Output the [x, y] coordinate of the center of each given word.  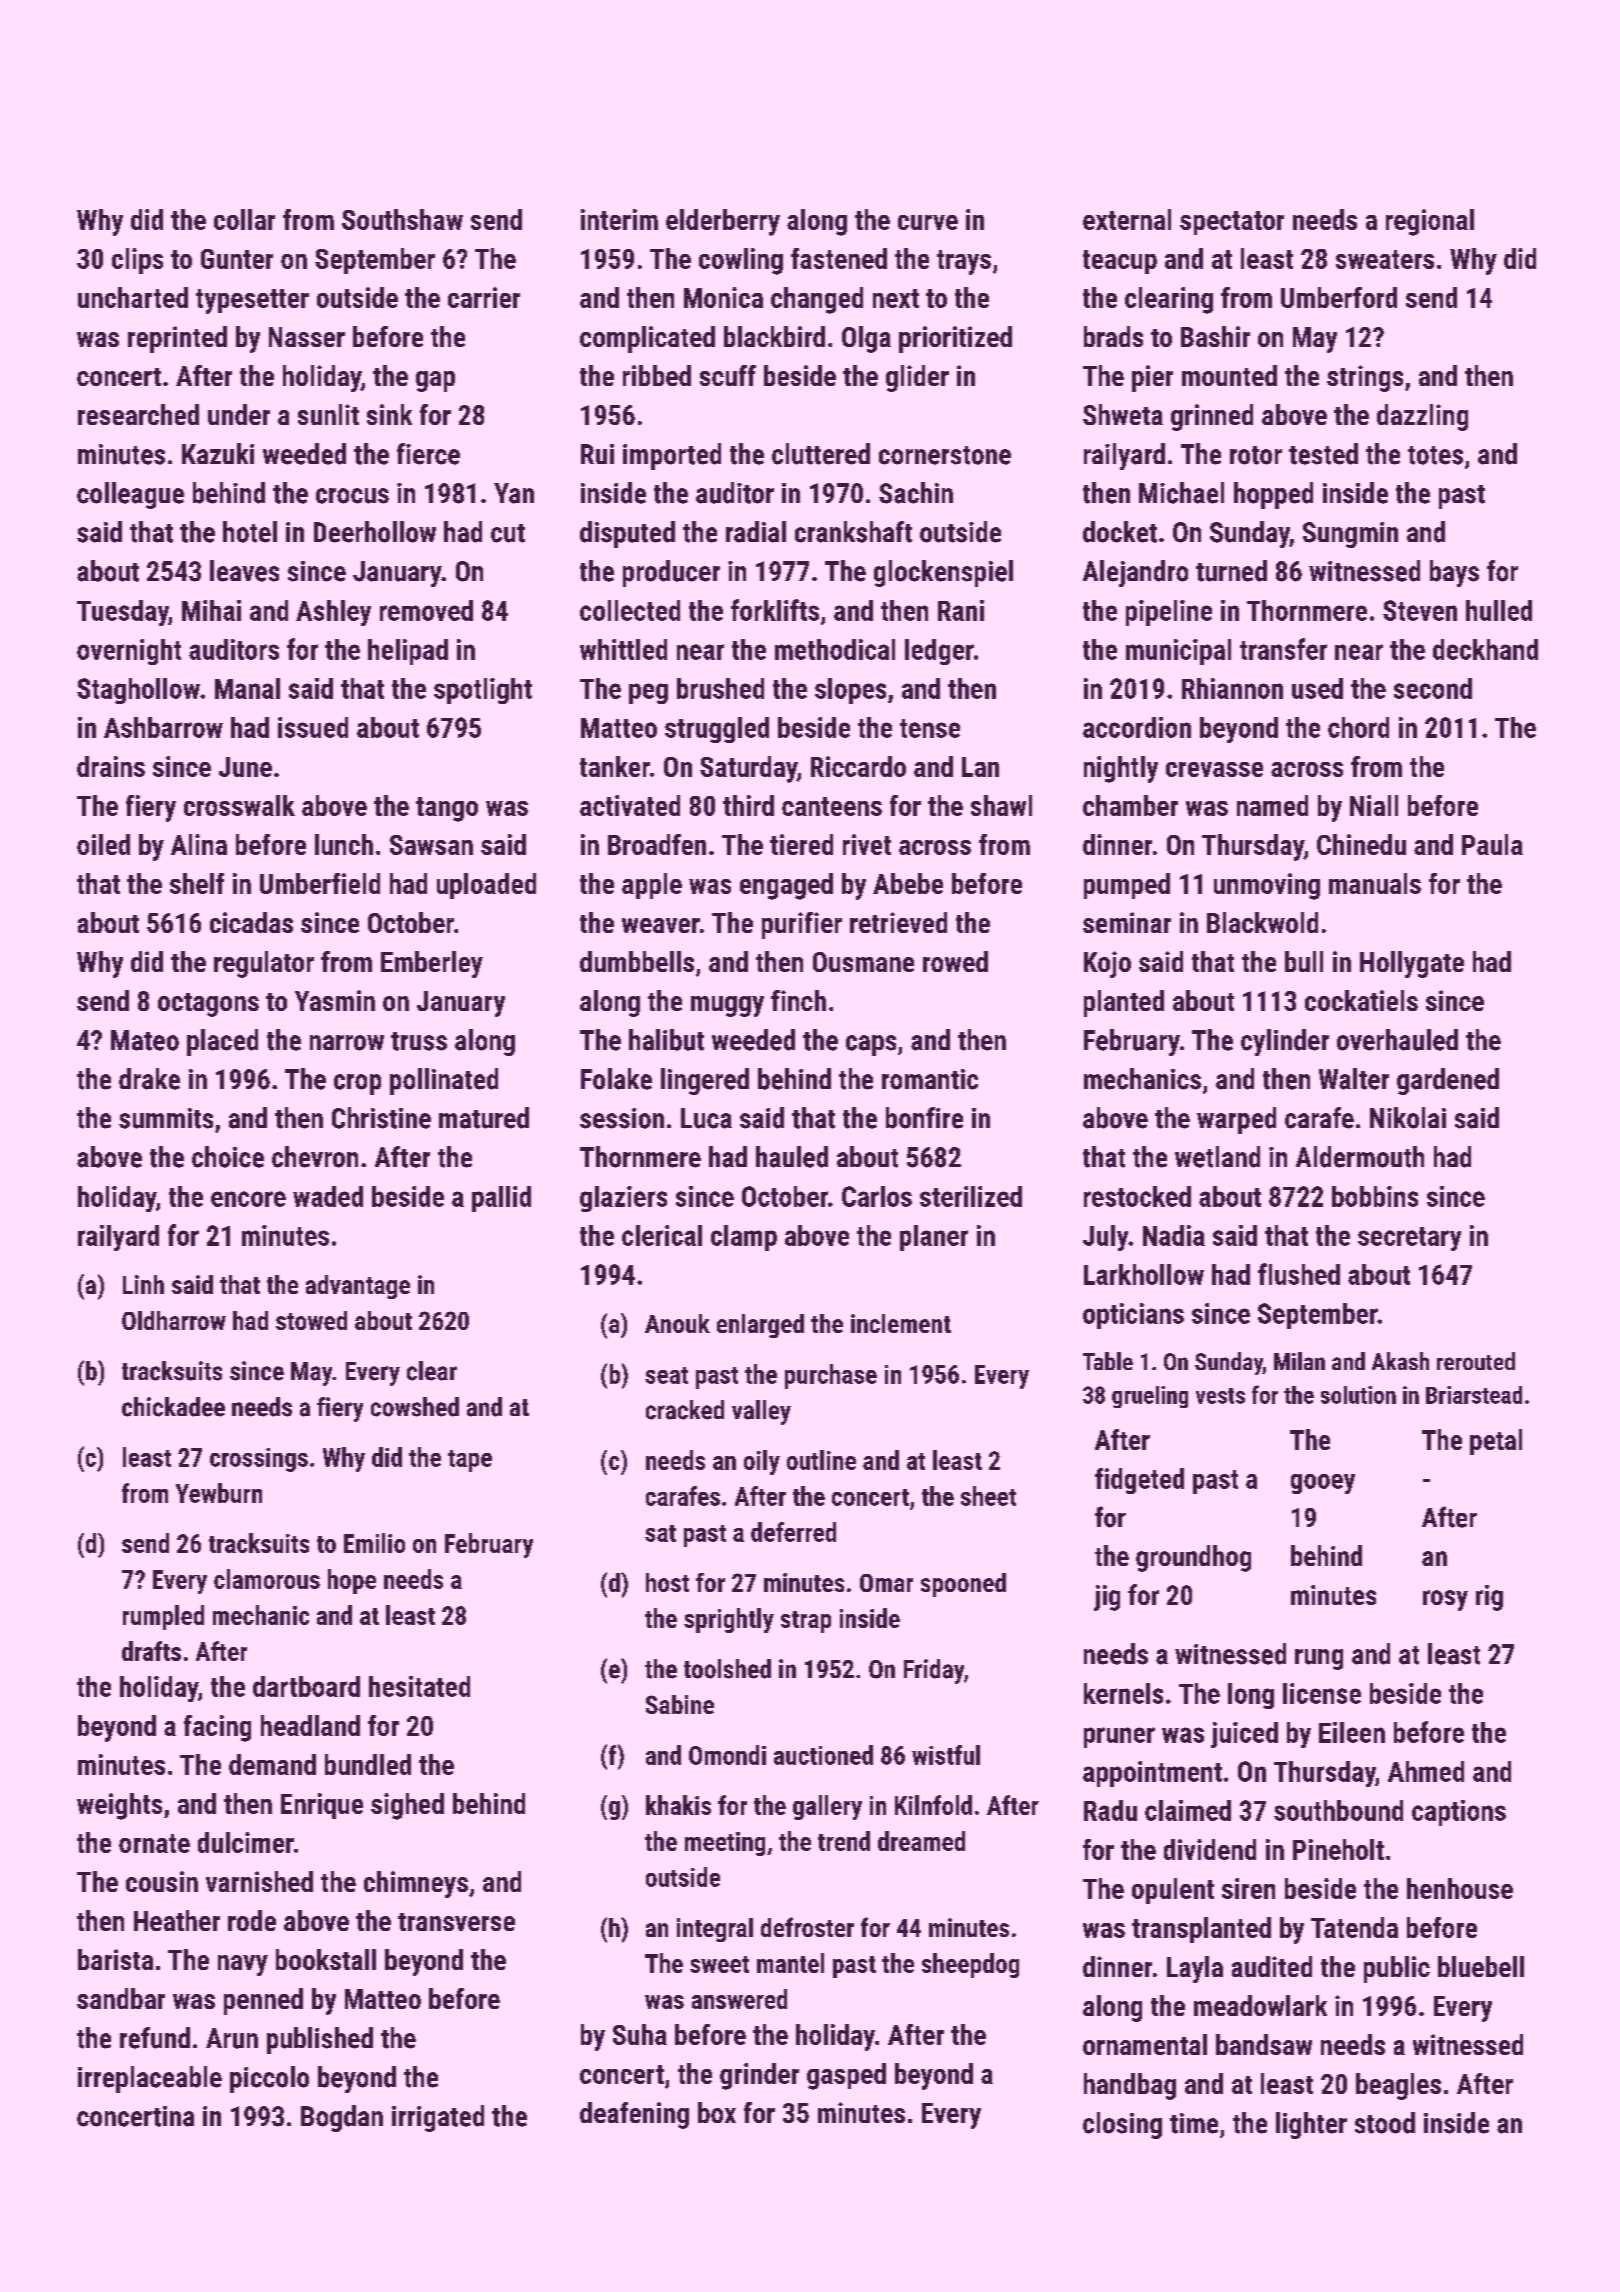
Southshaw [402, 219]
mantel [790, 1963]
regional [1430, 222]
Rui [597, 454]
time [1194, 2123]
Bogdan [342, 2118]
